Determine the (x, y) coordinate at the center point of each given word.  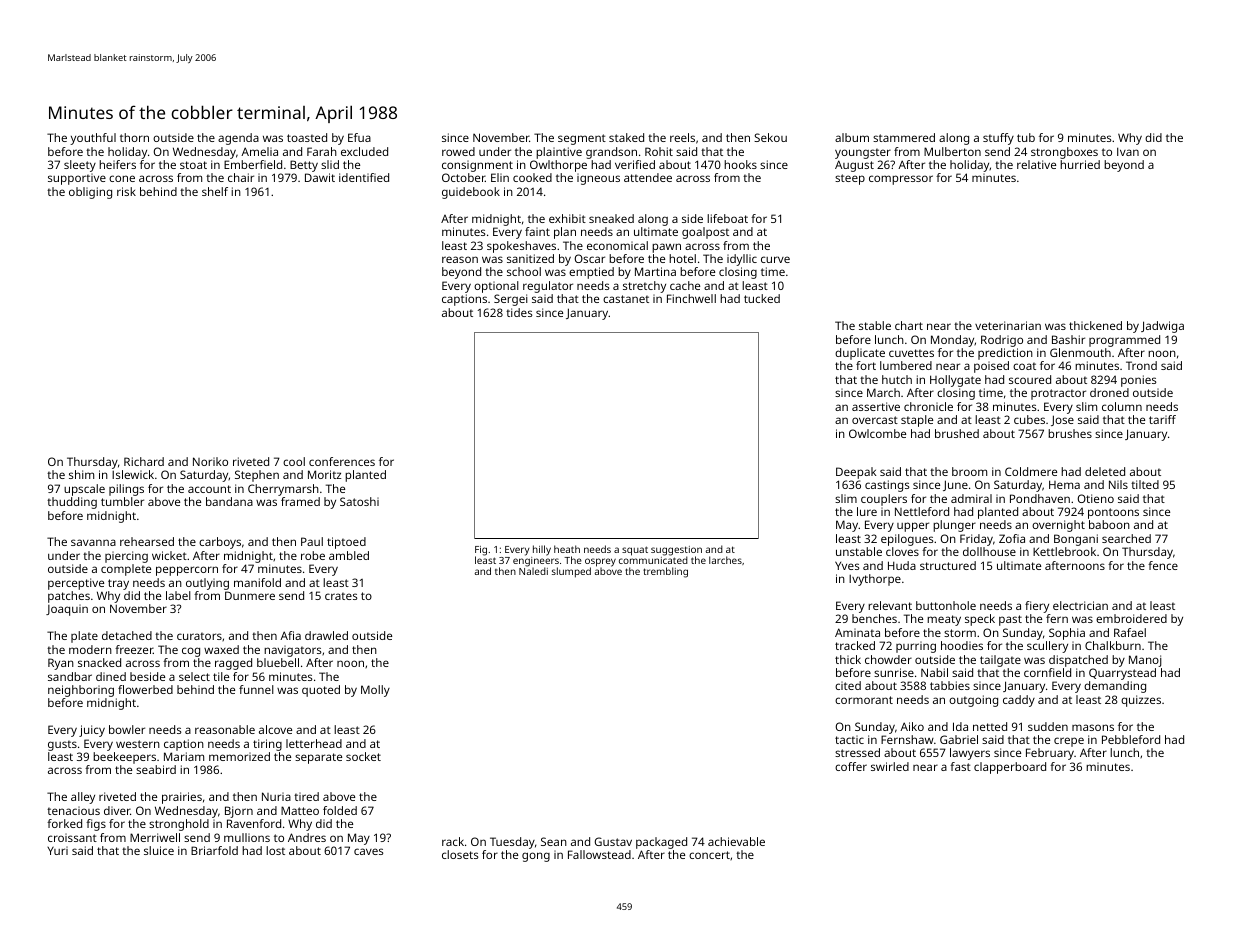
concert (709, 855)
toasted (307, 137)
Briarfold (214, 850)
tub (1026, 137)
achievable (736, 841)
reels (682, 137)
